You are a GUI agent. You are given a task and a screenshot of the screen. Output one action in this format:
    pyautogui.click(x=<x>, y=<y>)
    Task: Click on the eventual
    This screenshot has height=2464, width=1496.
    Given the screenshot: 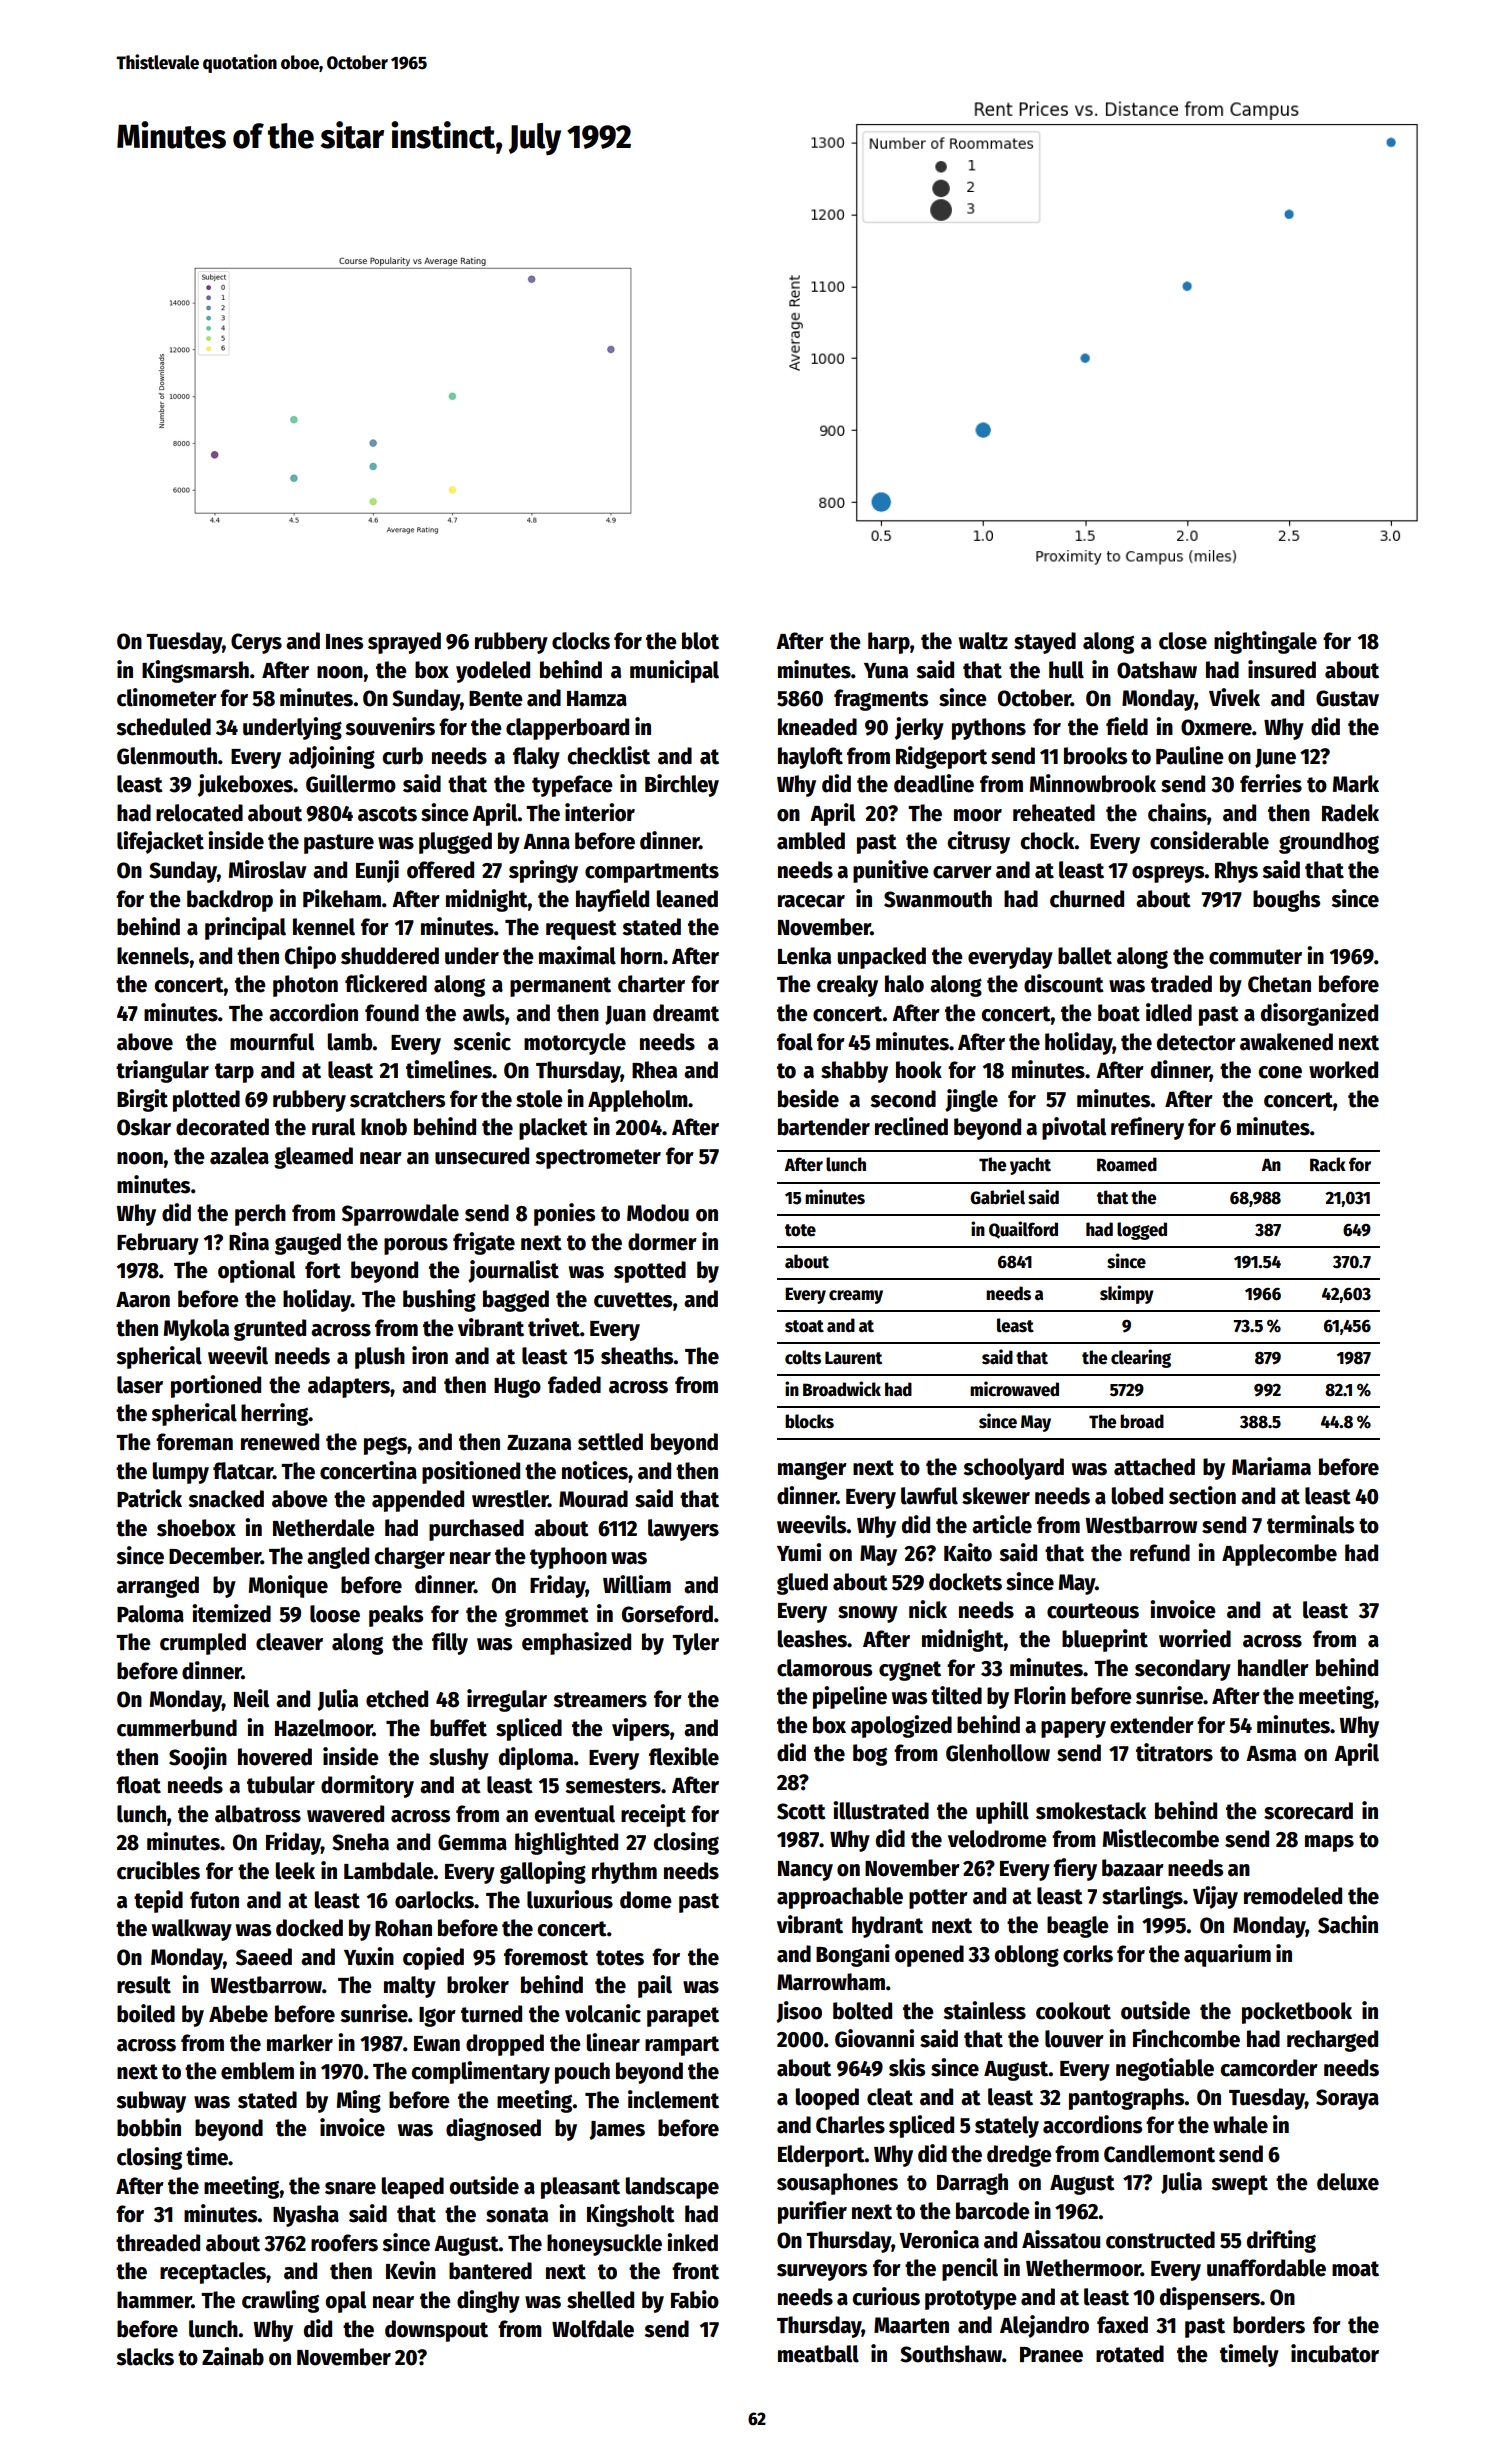 What is the action you would take?
    pyautogui.click(x=574, y=1814)
